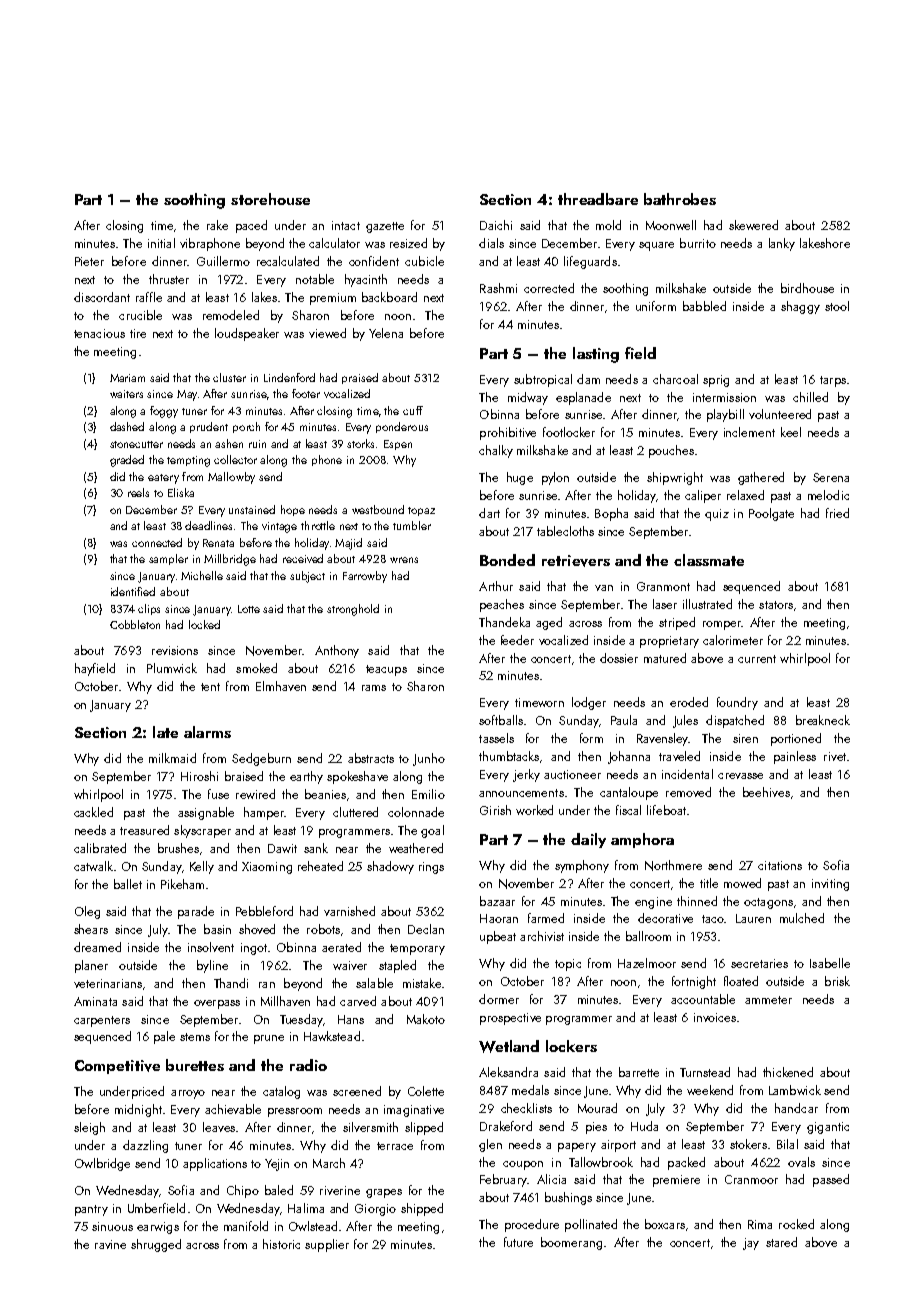 The width and height of the screenshot is (924, 1308). What do you see at coordinates (704, 306) in the screenshot?
I see `babbled` at bounding box center [704, 306].
